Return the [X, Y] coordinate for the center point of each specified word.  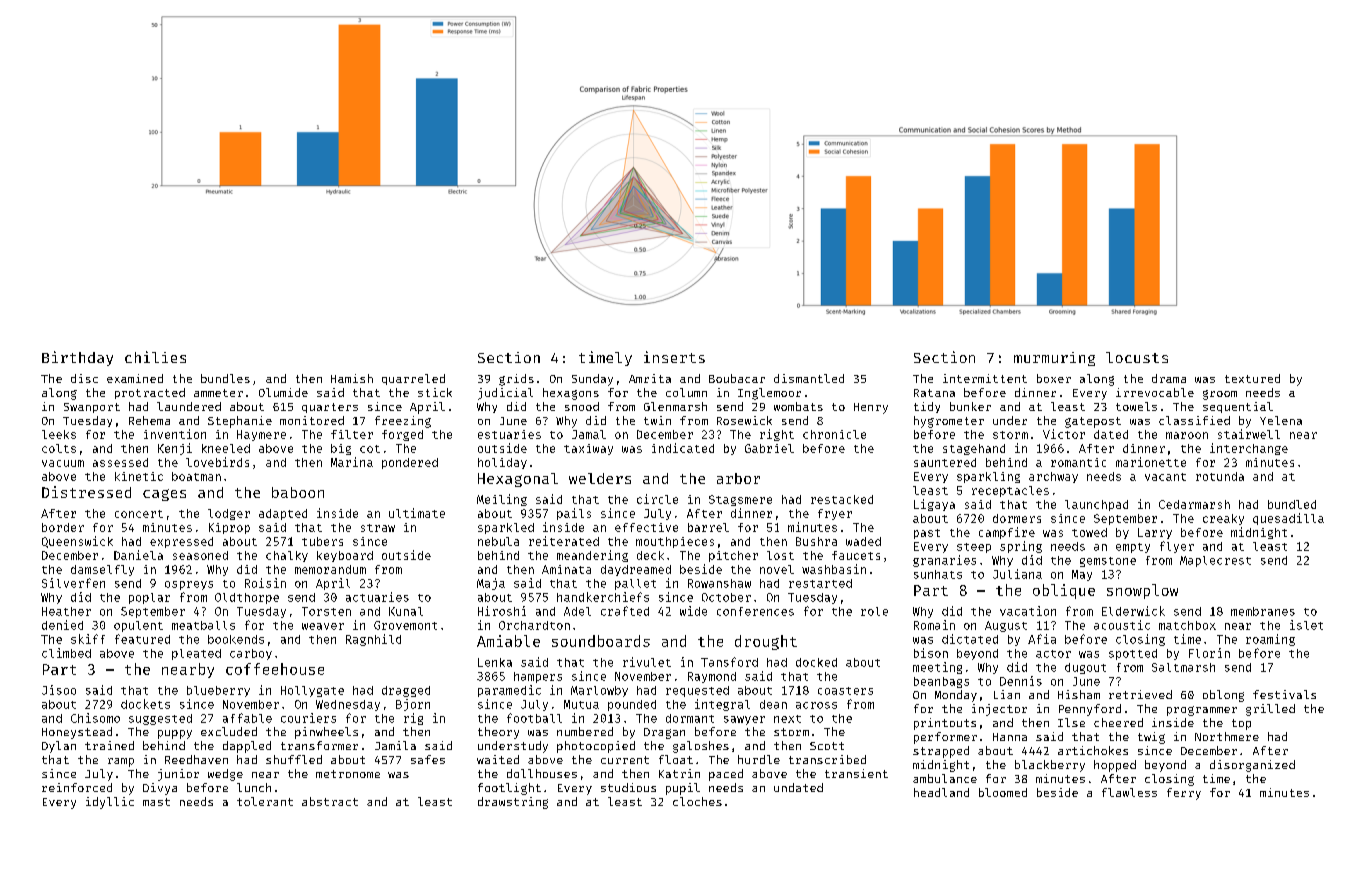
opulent [138, 626]
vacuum [63, 463]
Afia [1042, 639]
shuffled [294, 759]
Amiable [508, 641]
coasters [845, 691]
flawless [1129, 792]
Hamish [352, 378]
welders [600, 478]
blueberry [218, 691]
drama [1169, 378]
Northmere [1227, 736]
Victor [1064, 434]
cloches [697, 801]
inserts [674, 357]
